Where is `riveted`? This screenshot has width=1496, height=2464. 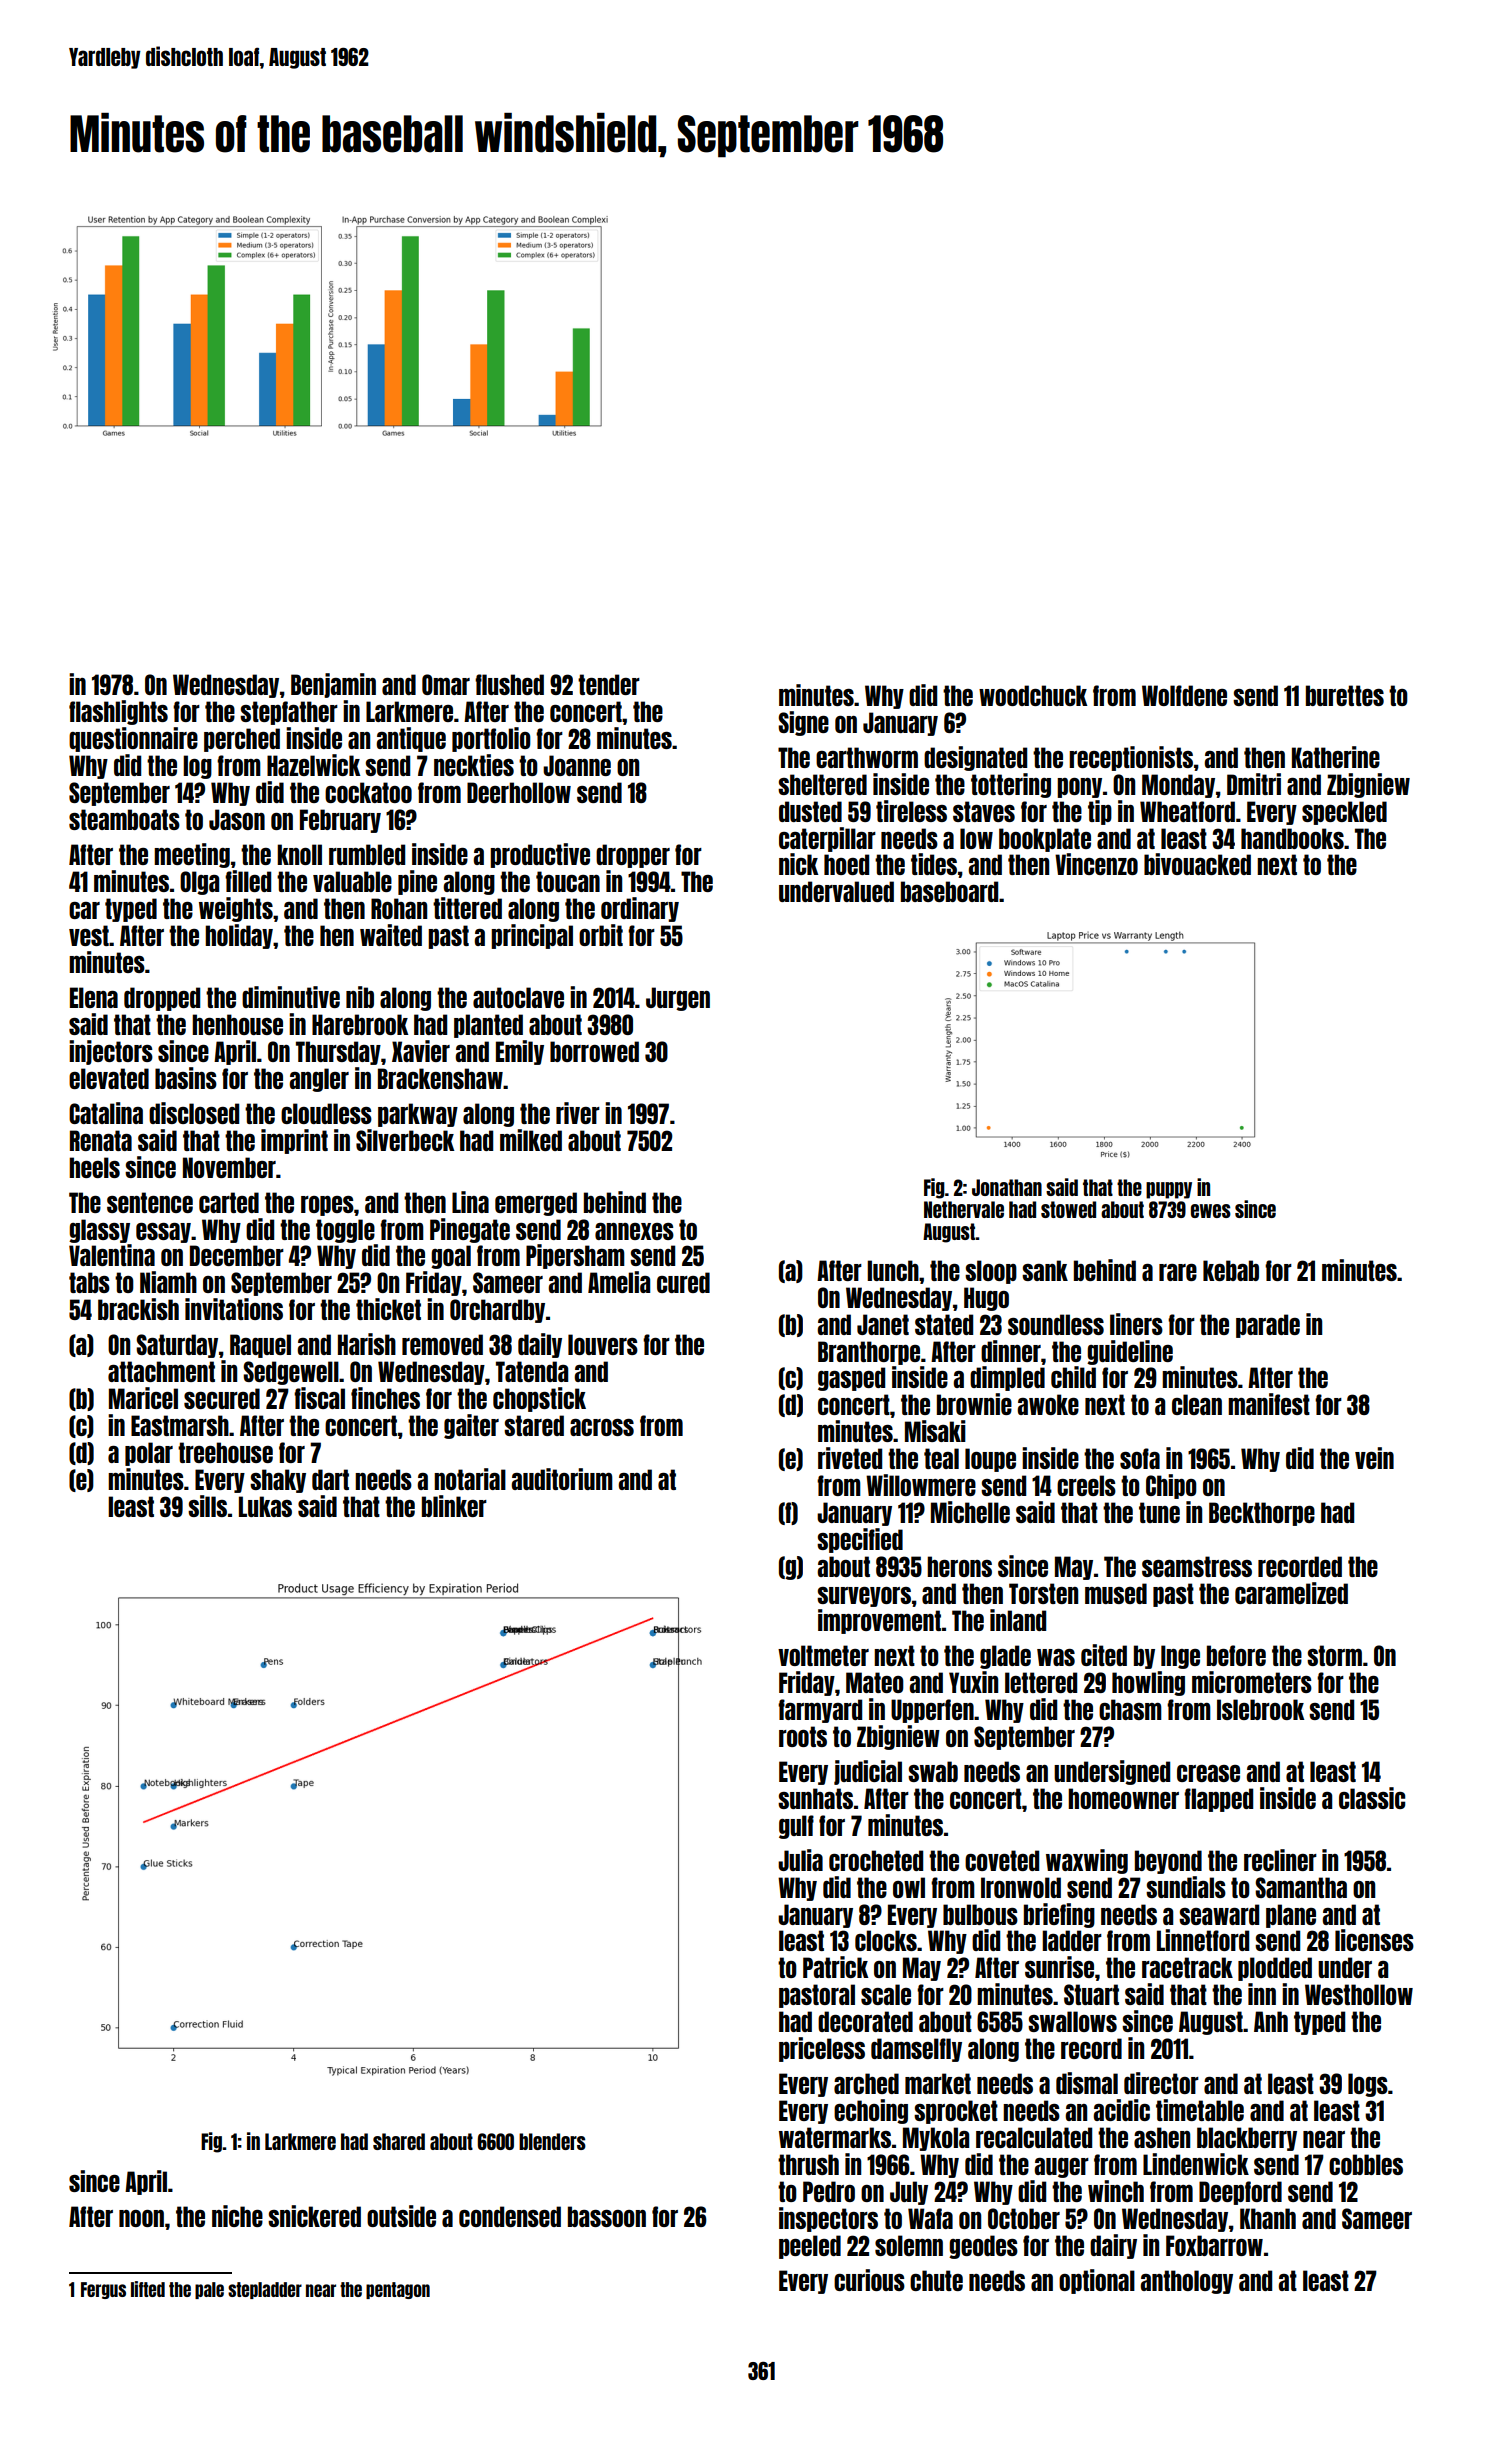 riveted is located at coordinates (850, 1458).
